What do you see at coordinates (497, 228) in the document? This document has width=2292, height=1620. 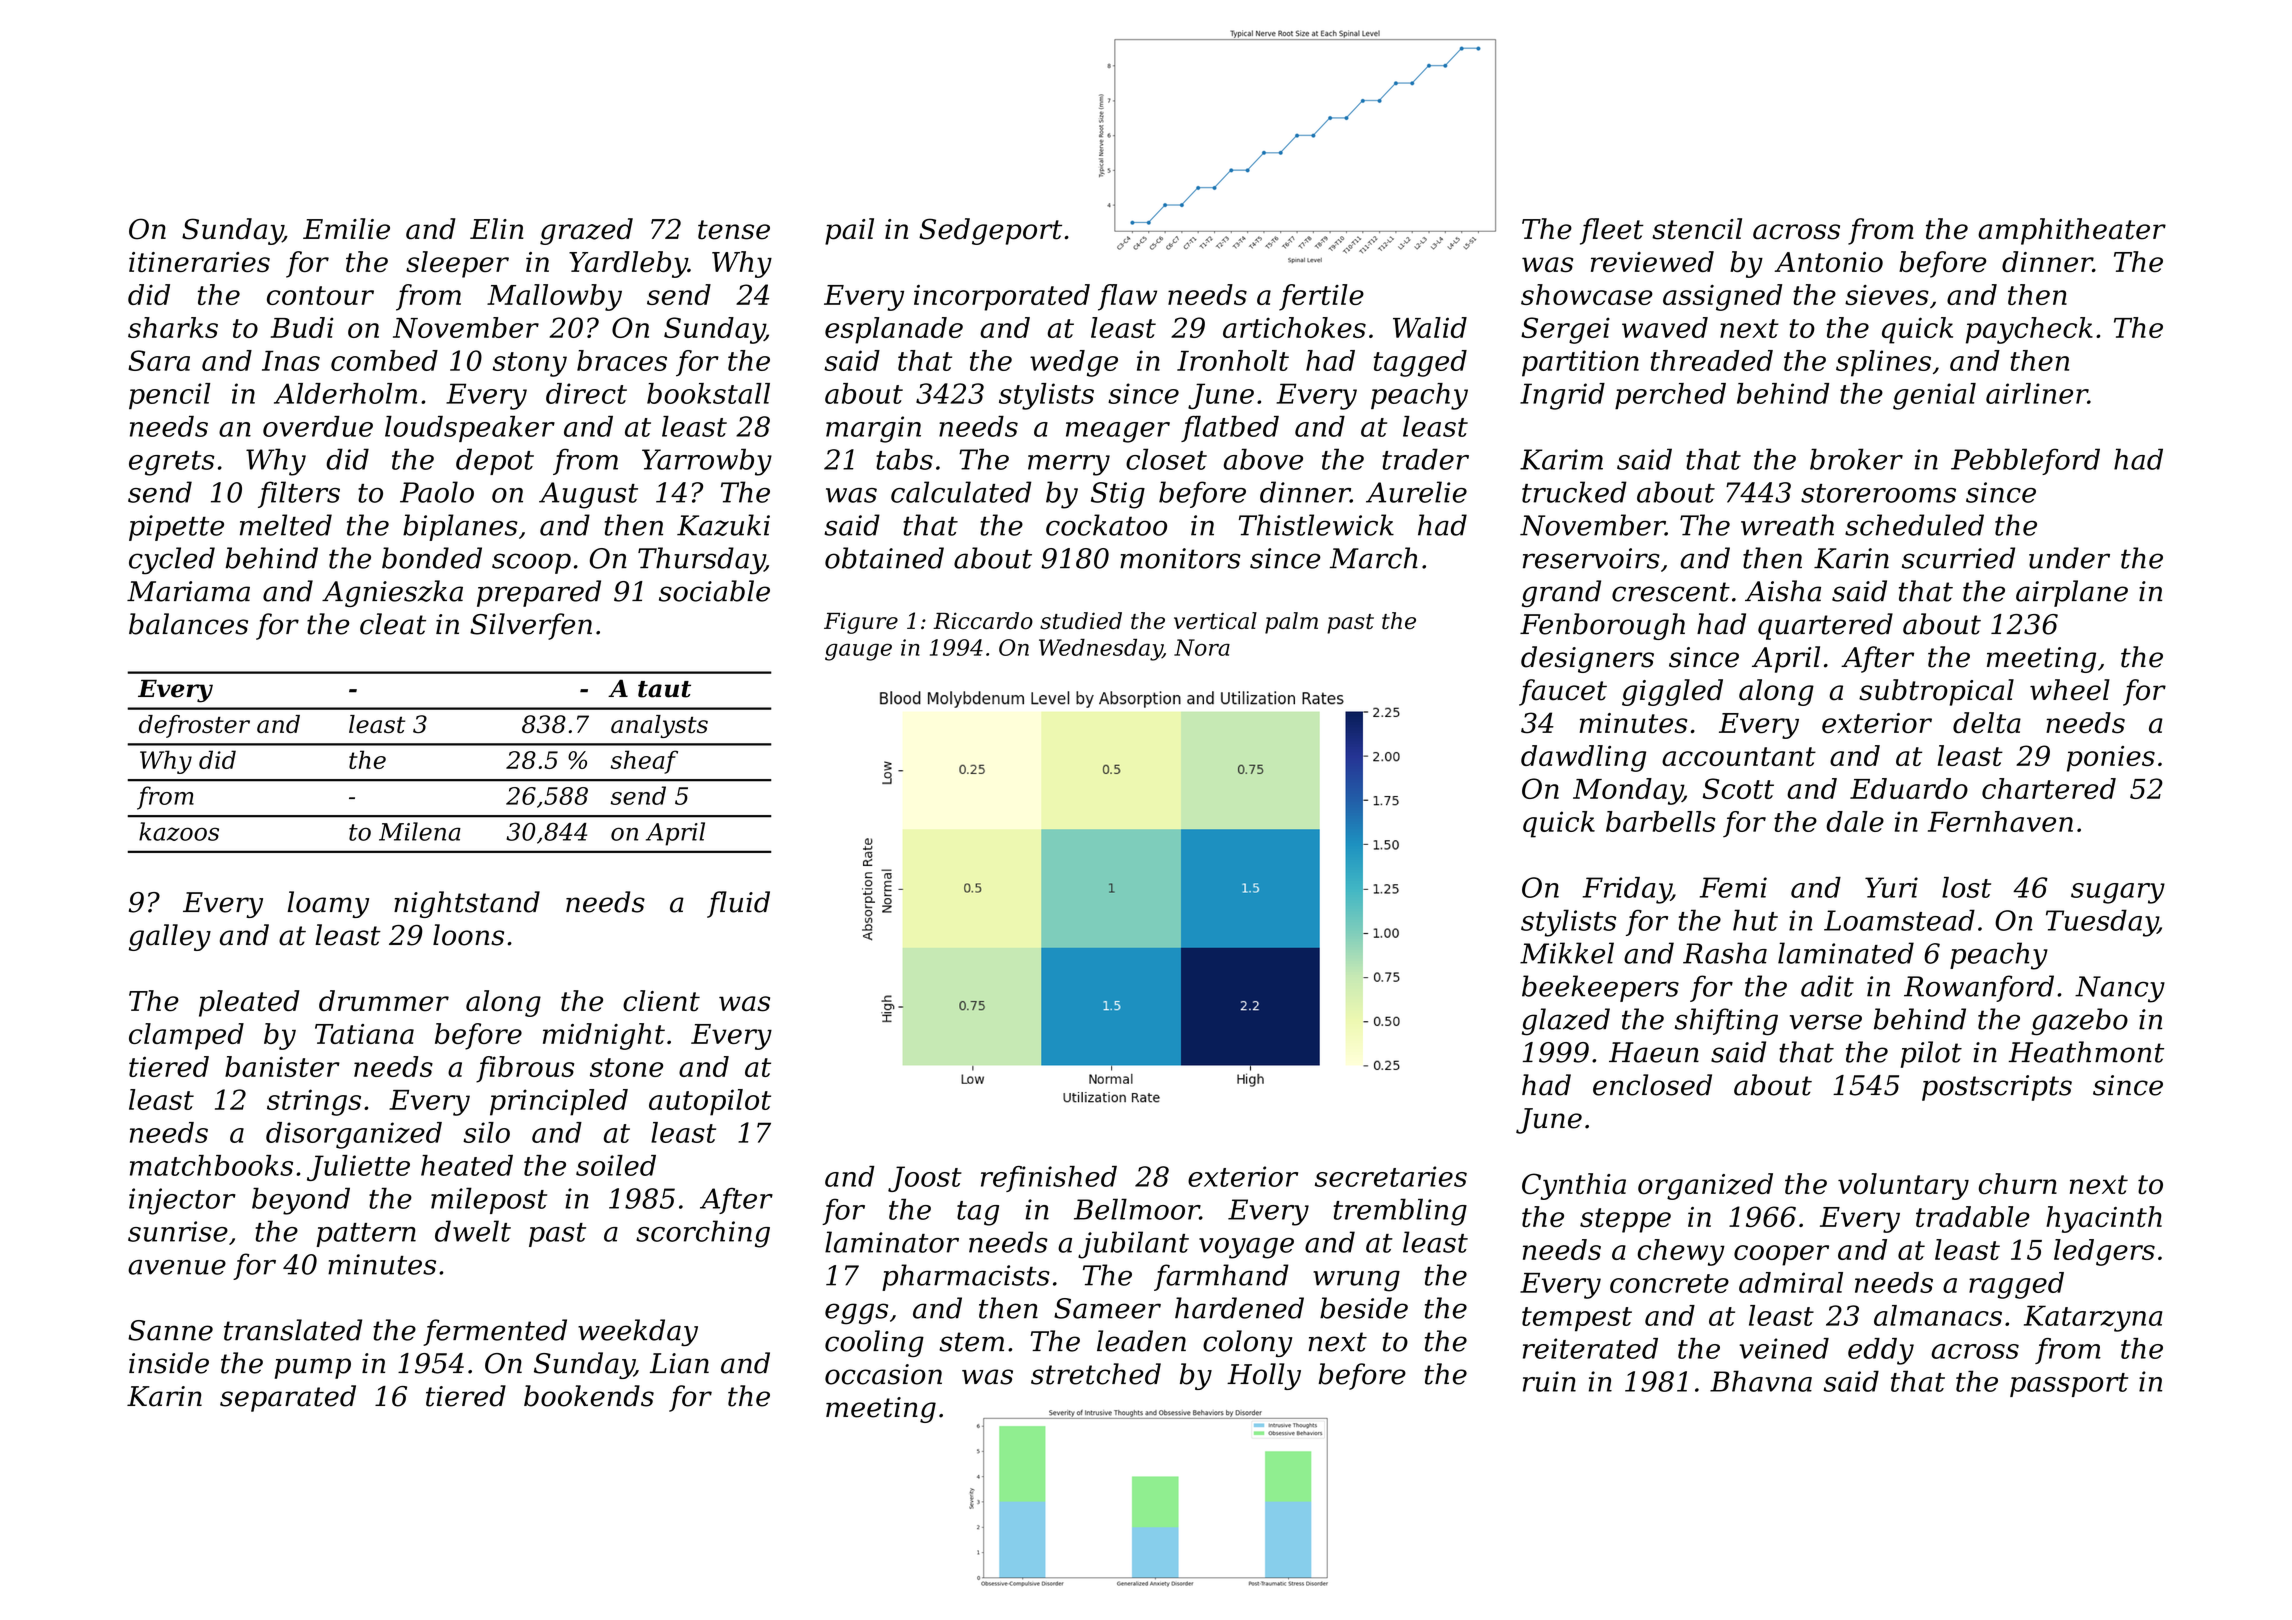 I see `Elin` at bounding box center [497, 228].
